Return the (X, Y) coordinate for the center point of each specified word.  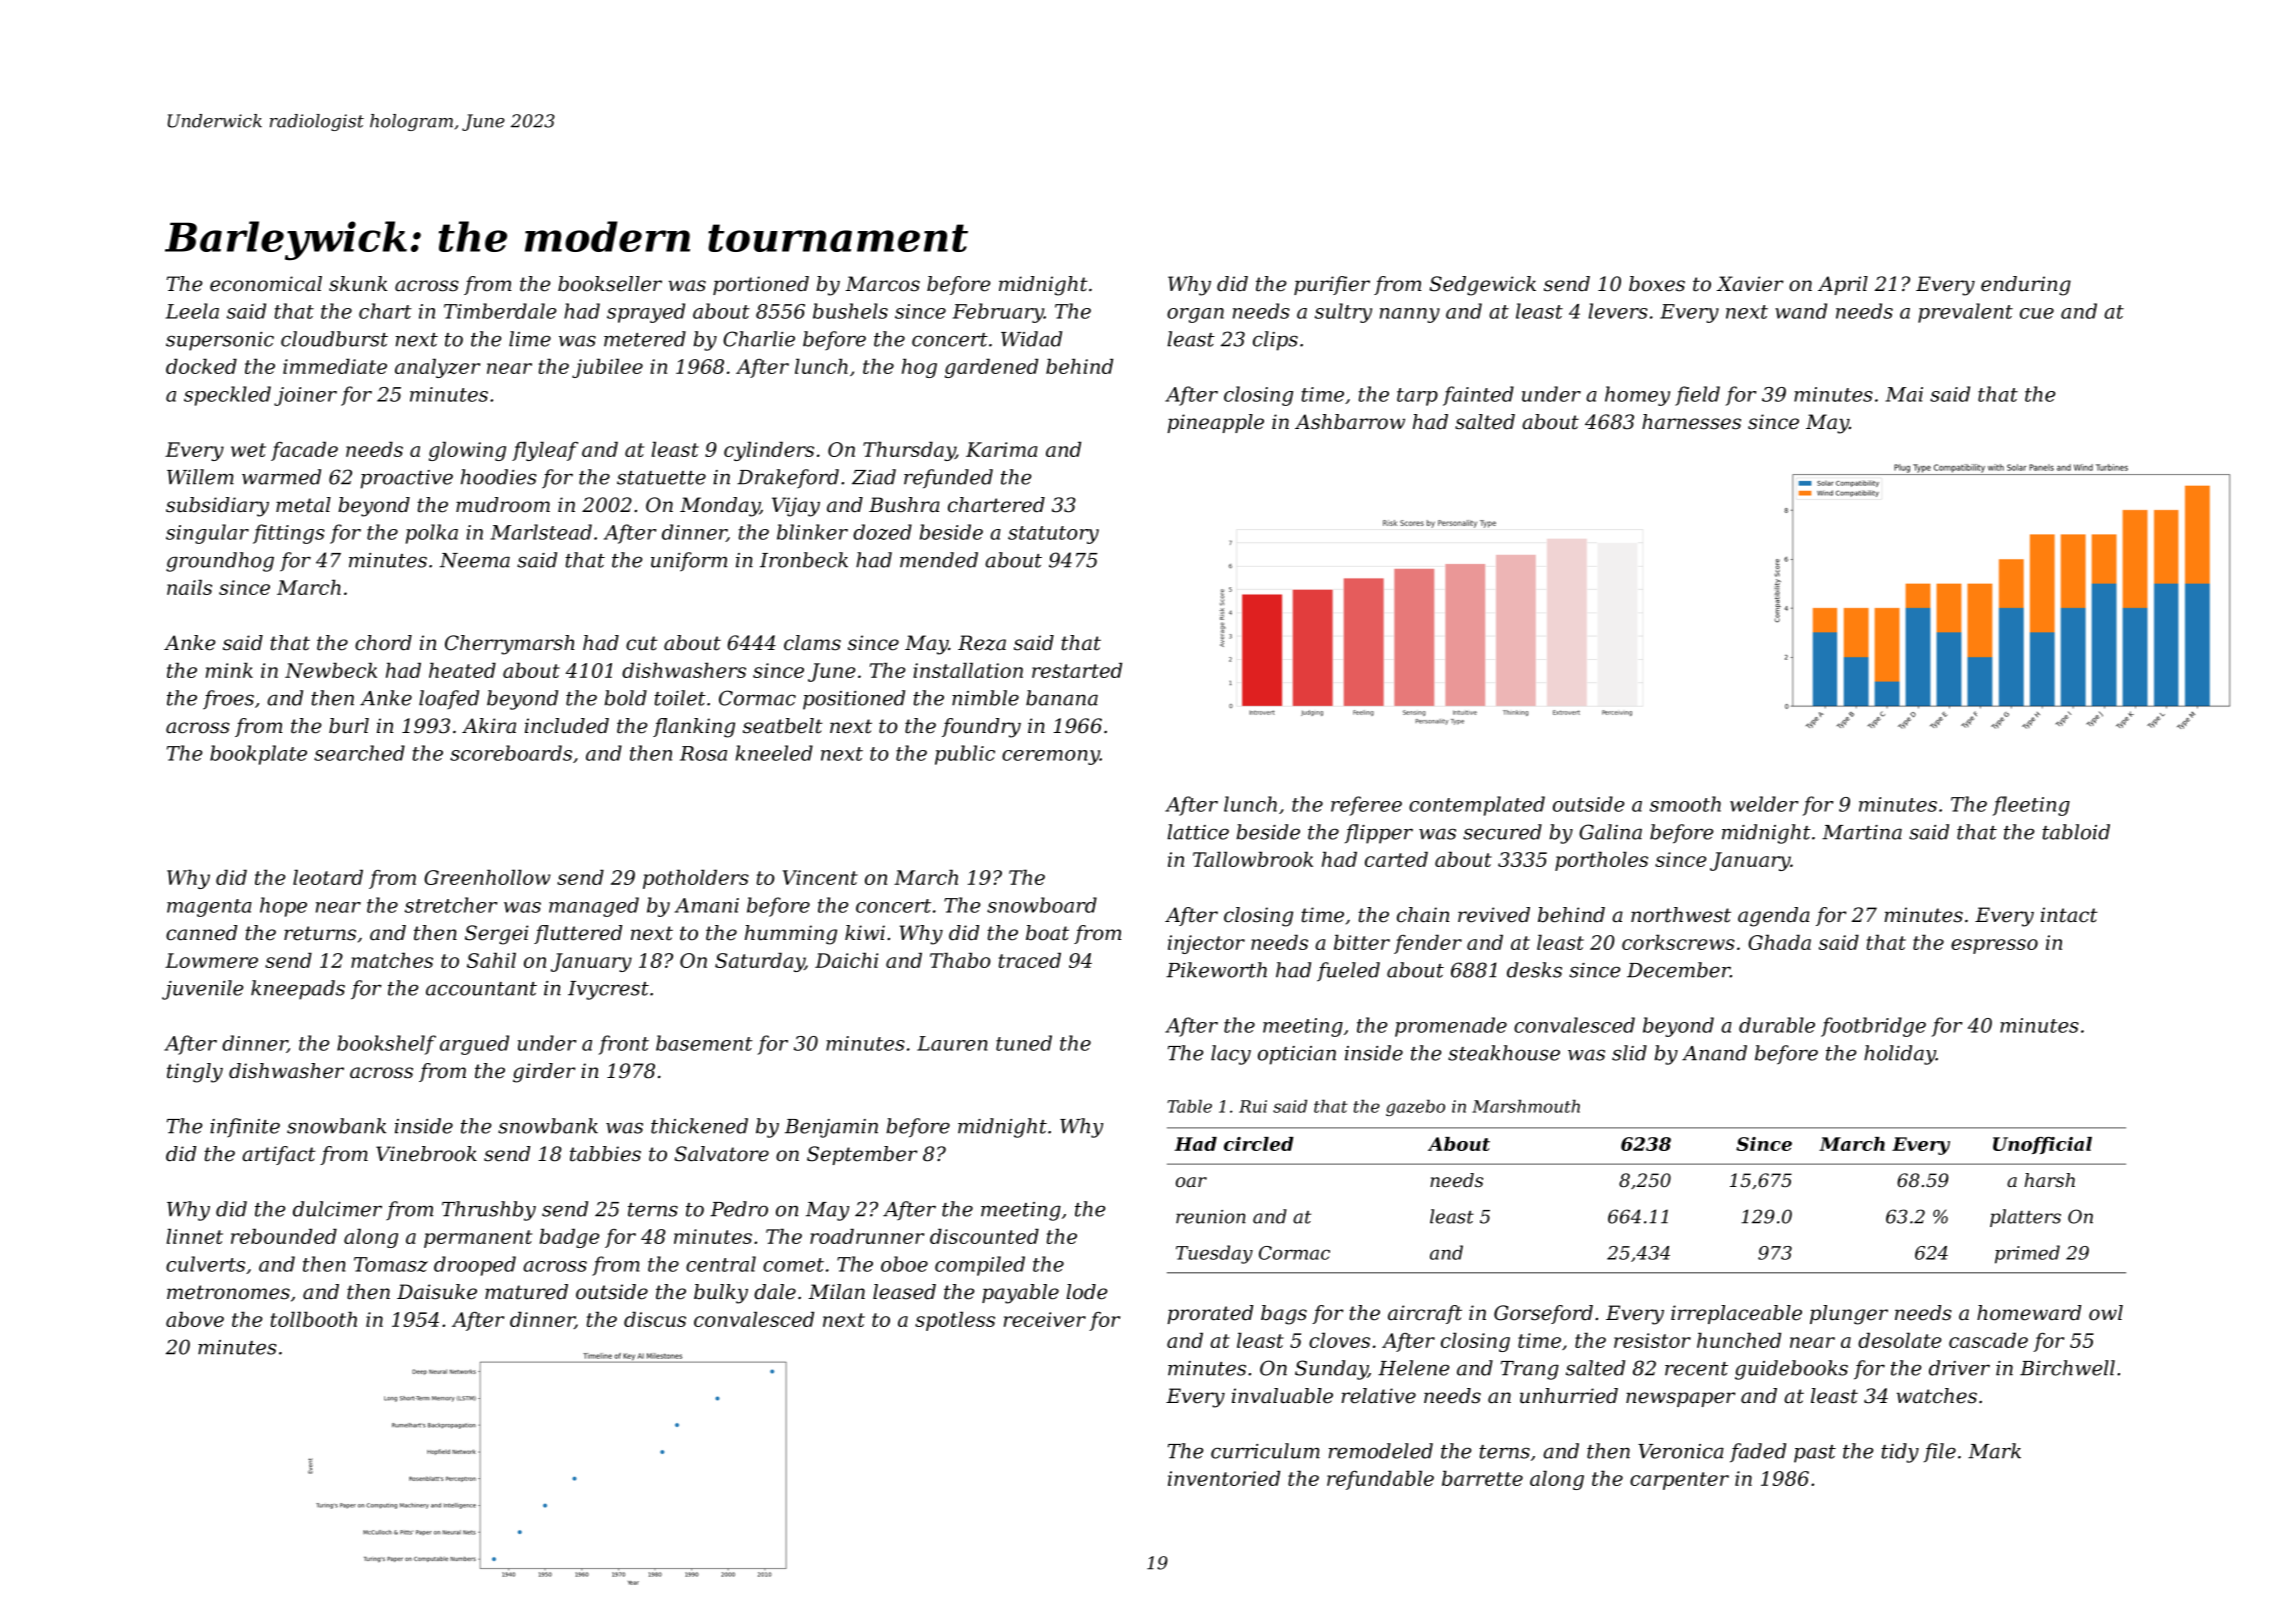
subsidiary (217, 507)
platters (2025, 1218)
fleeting (2031, 806)
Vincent (820, 877)
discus (655, 1319)
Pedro (739, 1209)
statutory (1053, 535)
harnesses (1691, 422)
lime (530, 339)
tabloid (2076, 832)
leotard (328, 877)
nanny (1410, 315)
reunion (1211, 1217)
